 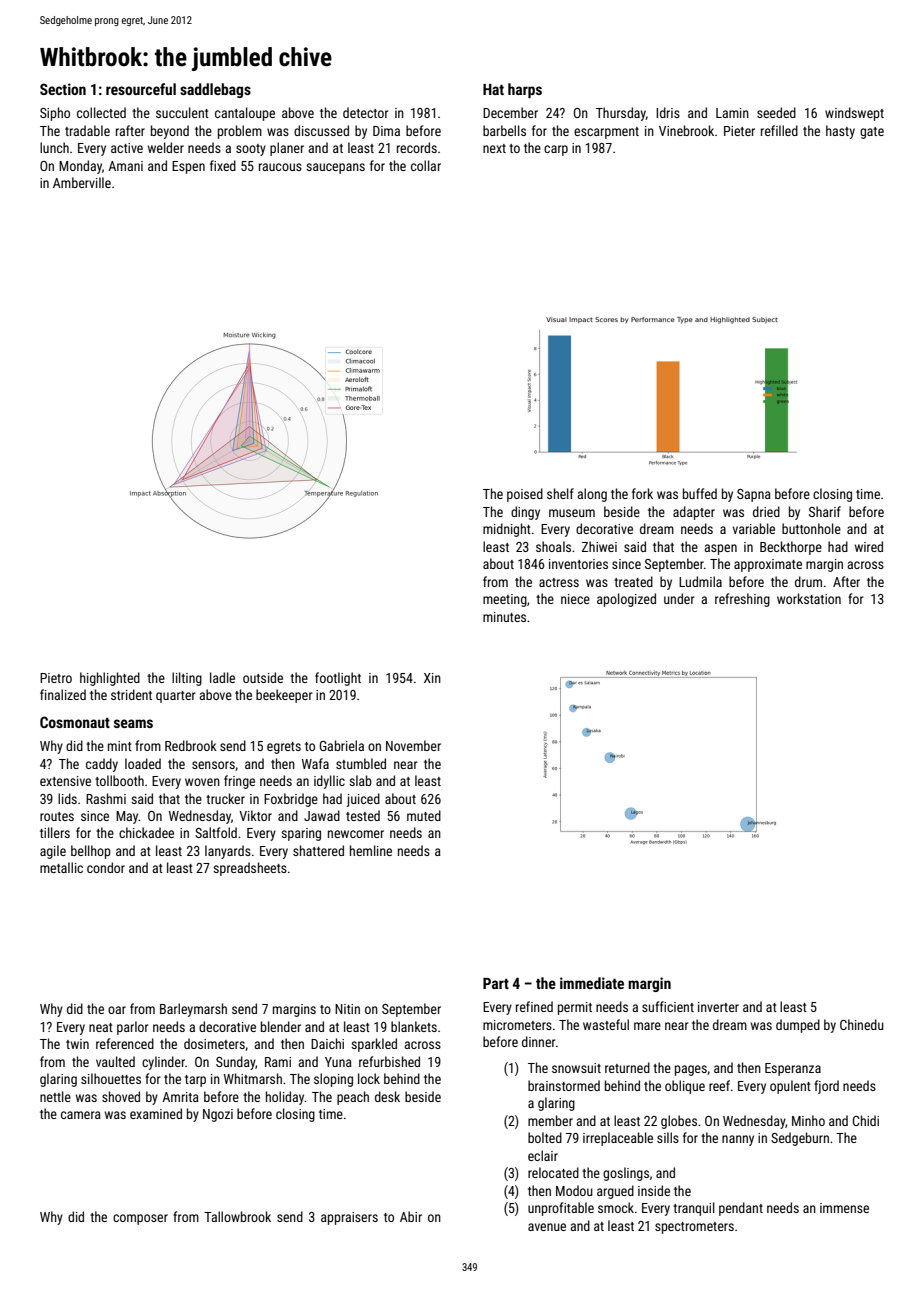 What do you see at coordinates (694, 1228) in the document?
I see `spectrometers` at bounding box center [694, 1228].
